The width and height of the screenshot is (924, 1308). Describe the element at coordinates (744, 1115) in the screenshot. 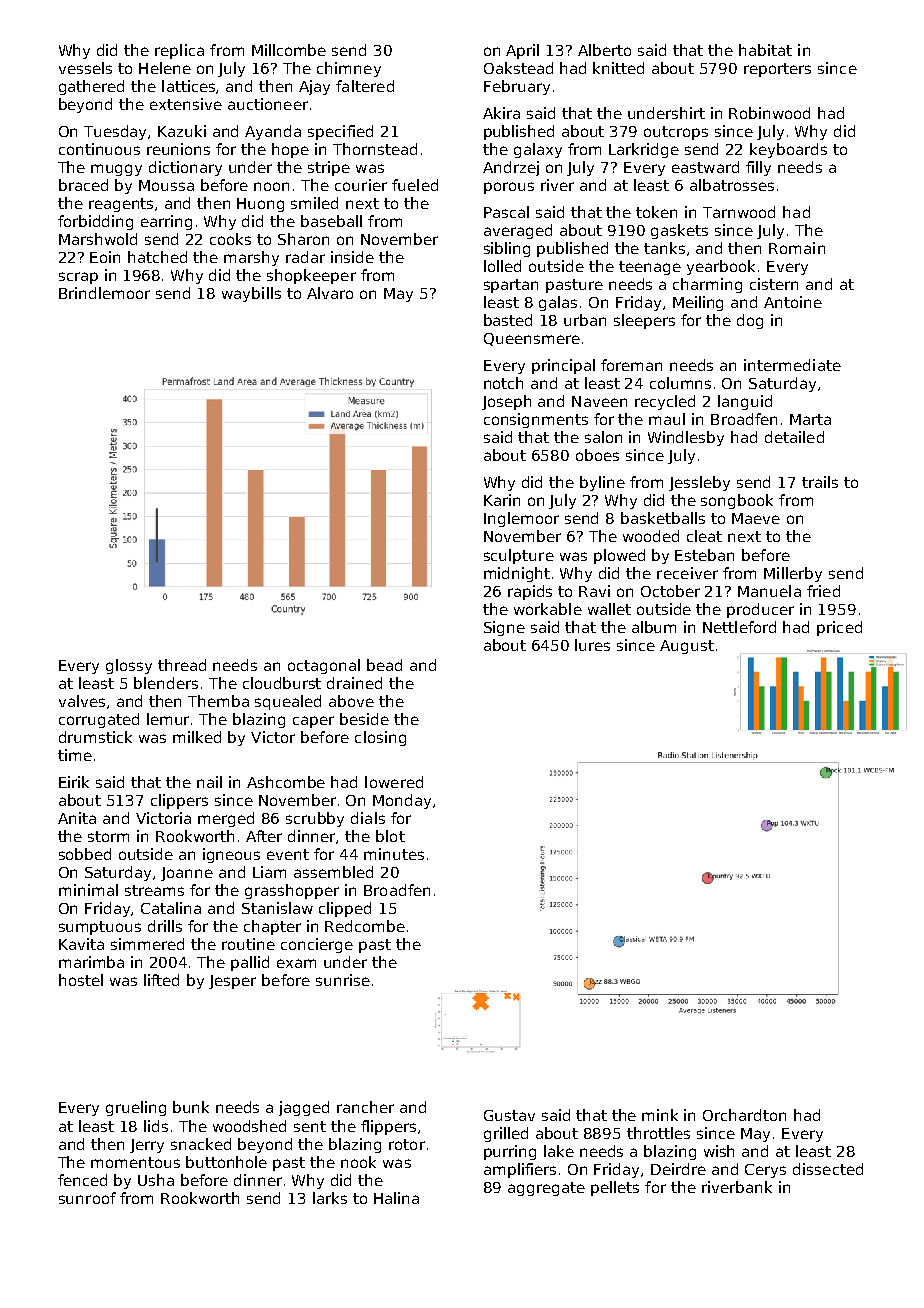

I see `Orchardton` at that location.
